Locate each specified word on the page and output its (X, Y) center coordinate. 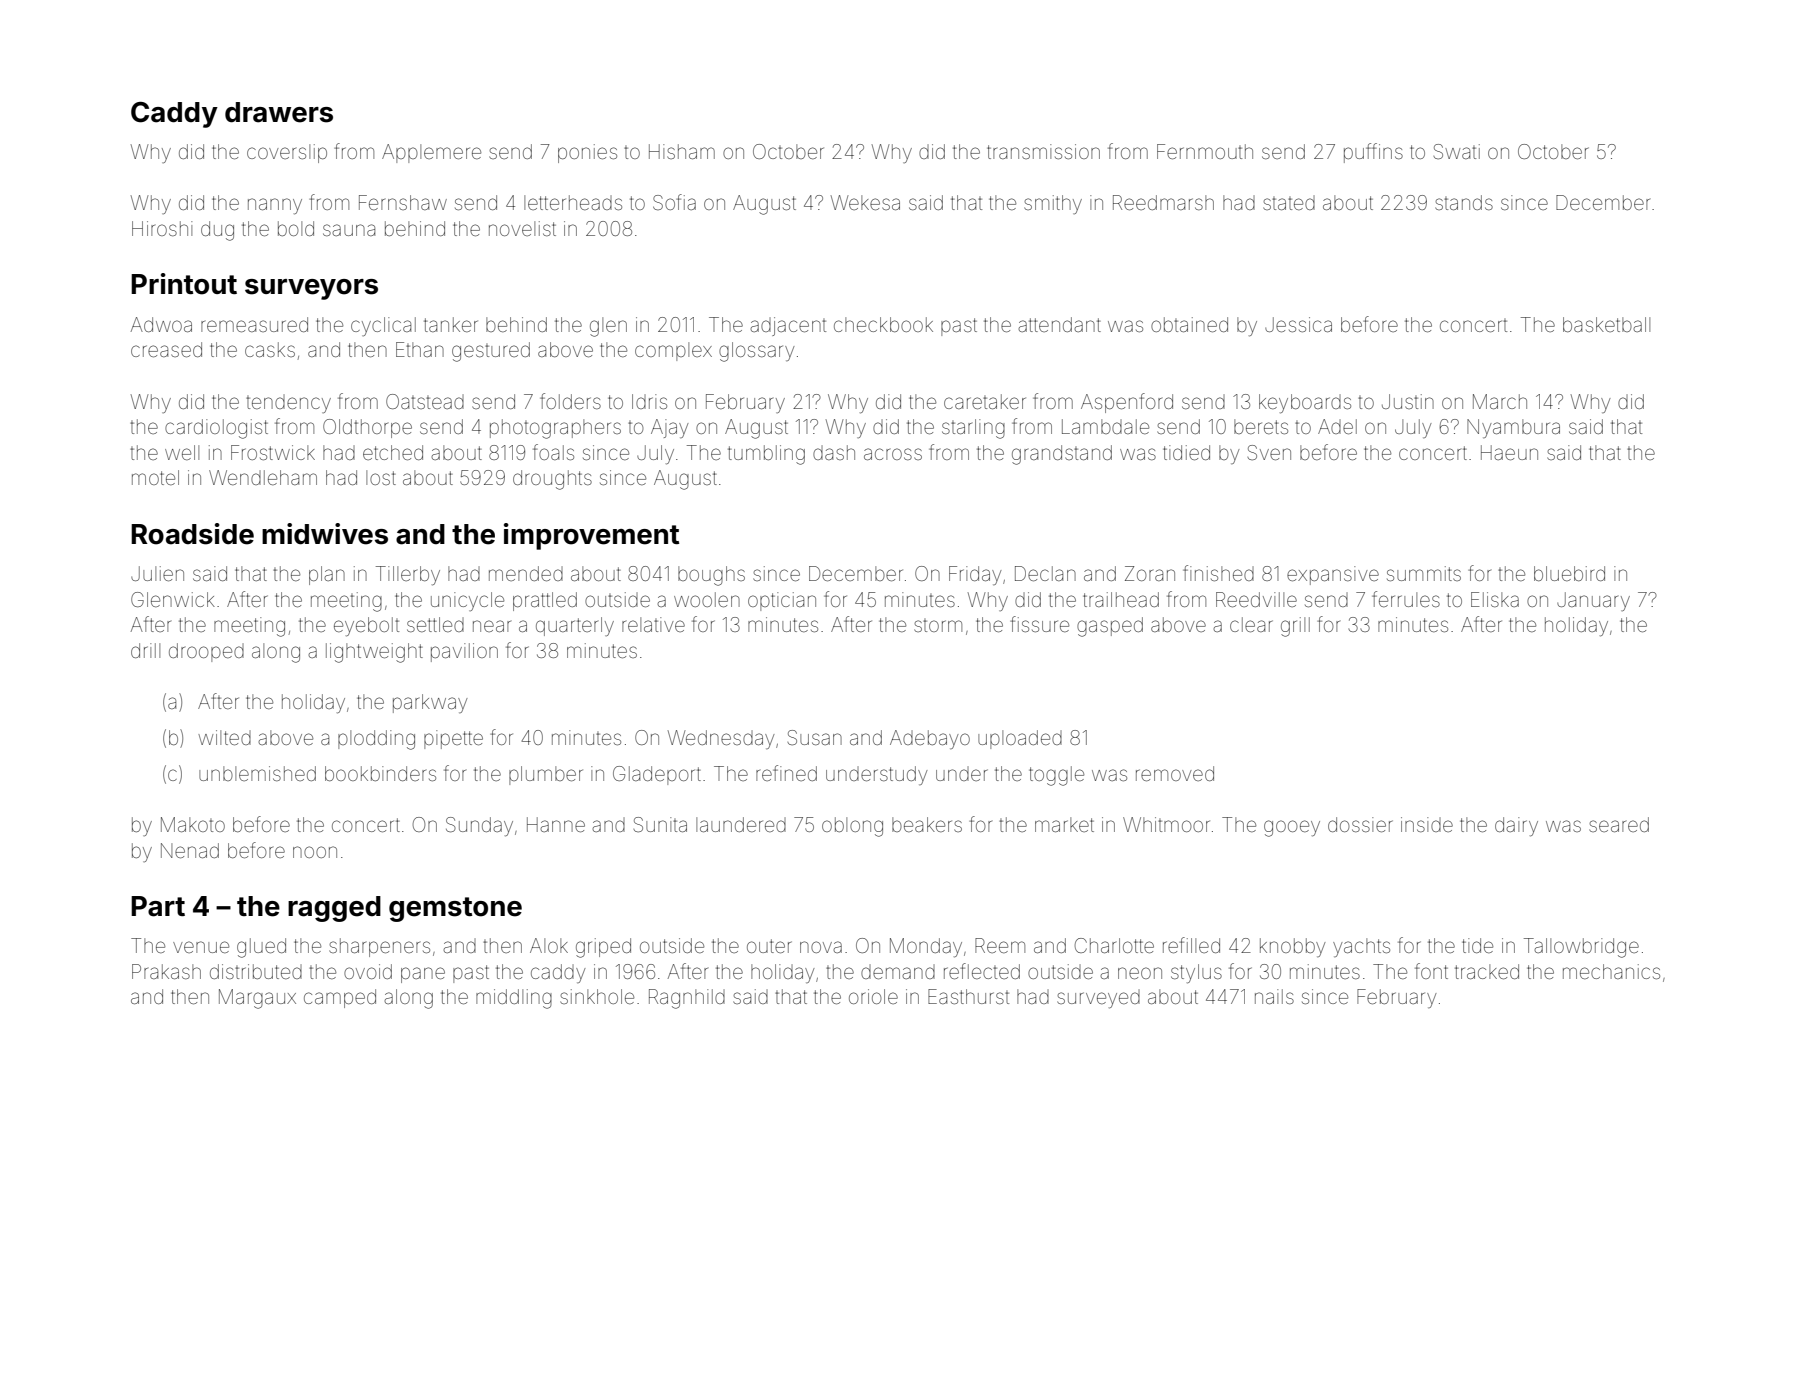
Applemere (431, 153)
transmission (1043, 151)
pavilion (464, 652)
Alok (549, 945)
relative (653, 624)
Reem (1000, 945)
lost (381, 477)
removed (1175, 773)
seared (1619, 824)
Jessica (1298, 324)
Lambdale (1105, 426)
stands (1464, 202)
